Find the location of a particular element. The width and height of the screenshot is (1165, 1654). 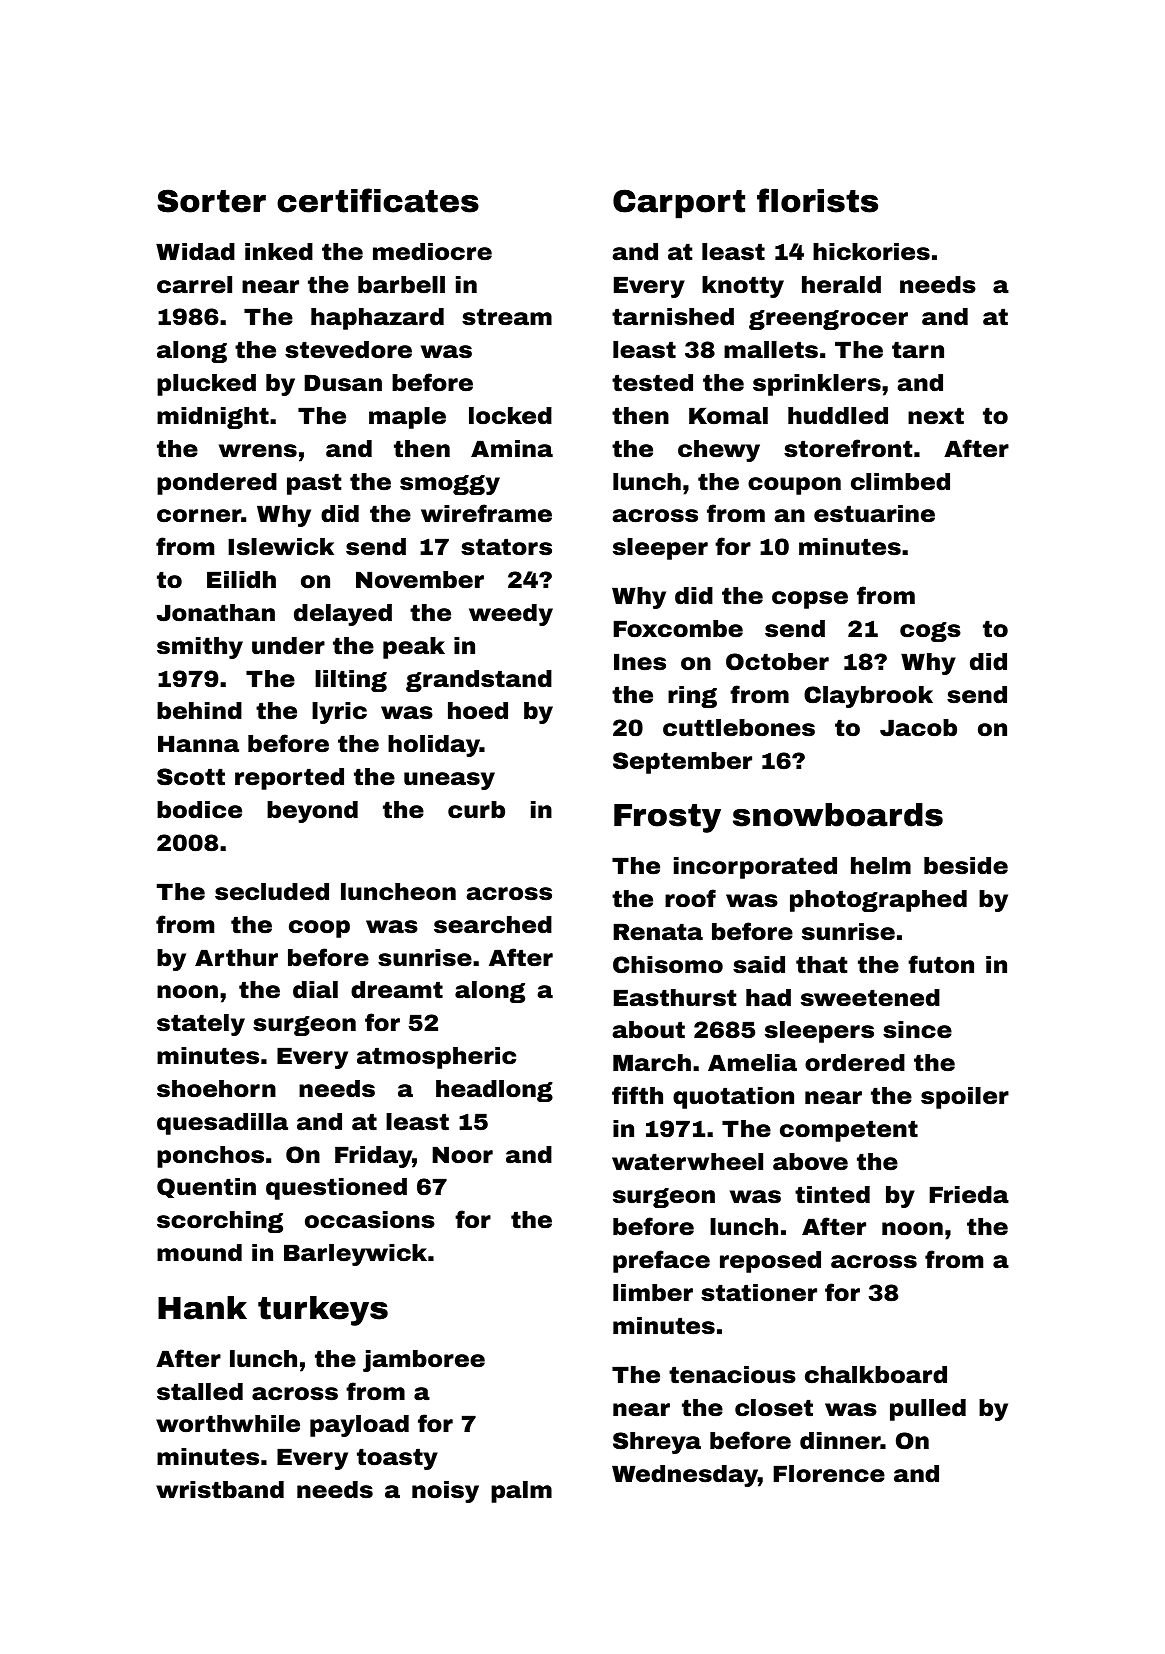

locked is located at coordinates (510, 416).
